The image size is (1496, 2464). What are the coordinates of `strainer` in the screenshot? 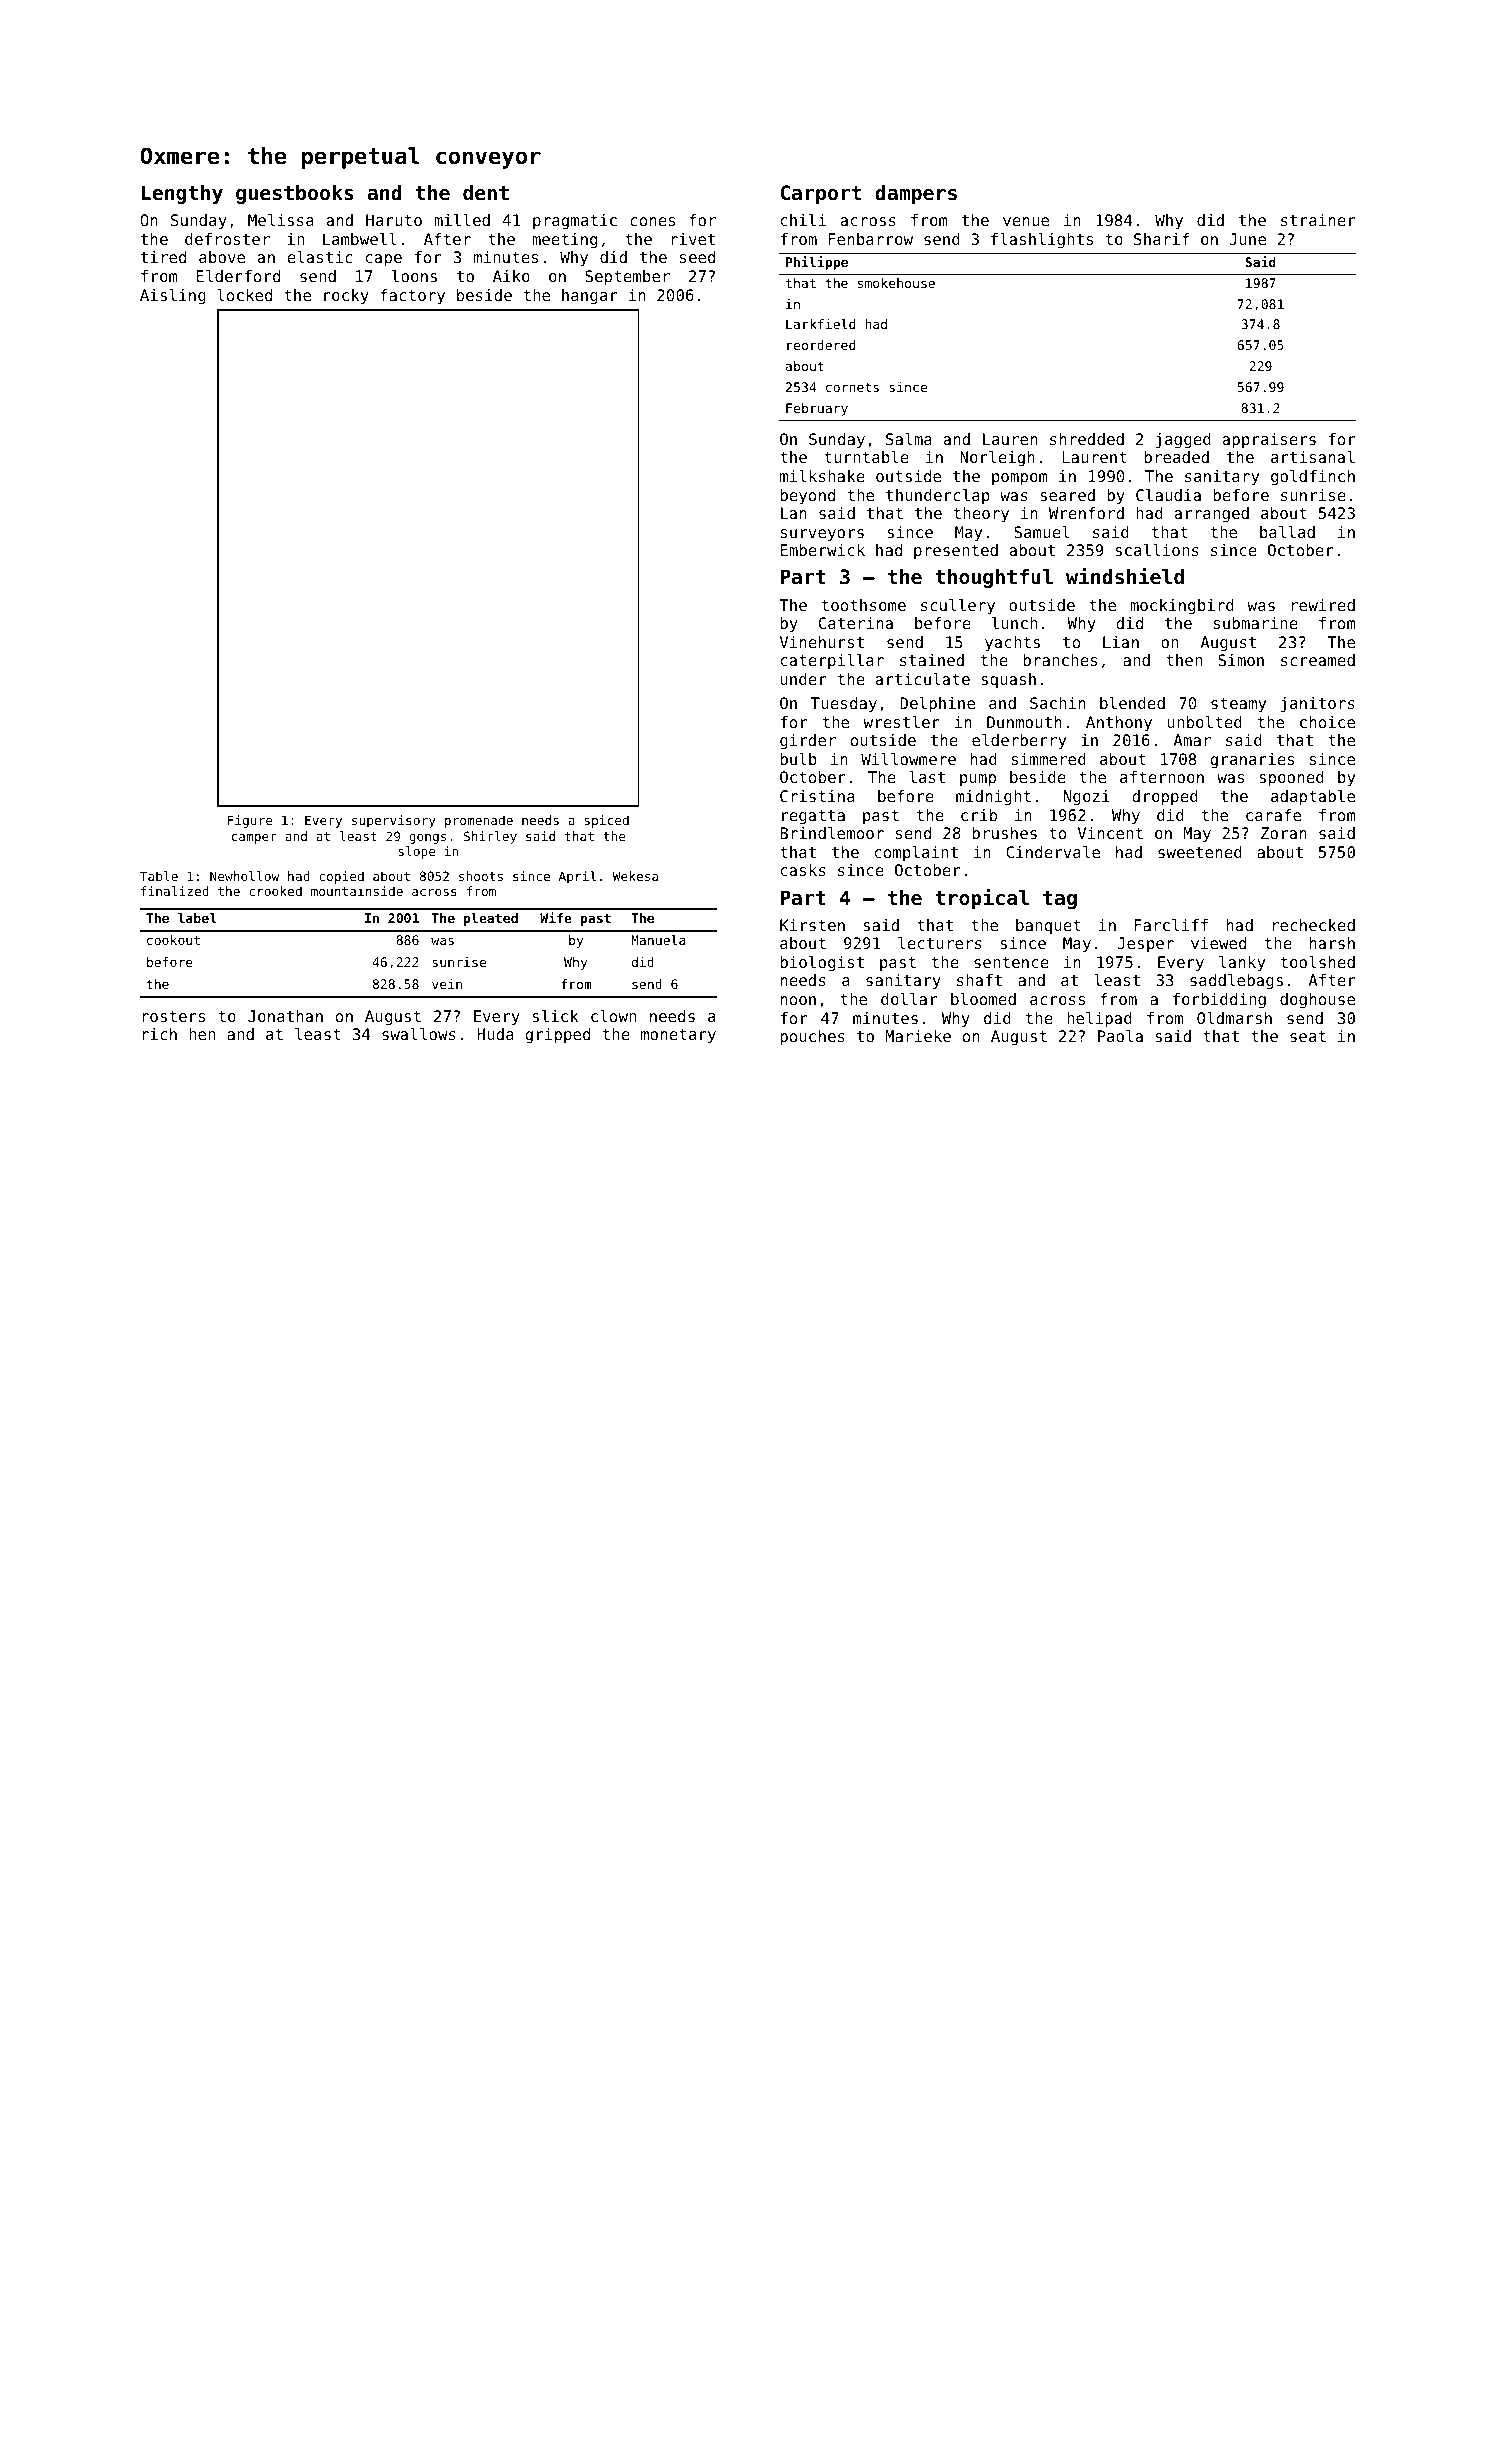 It's located at (1318, 220).
